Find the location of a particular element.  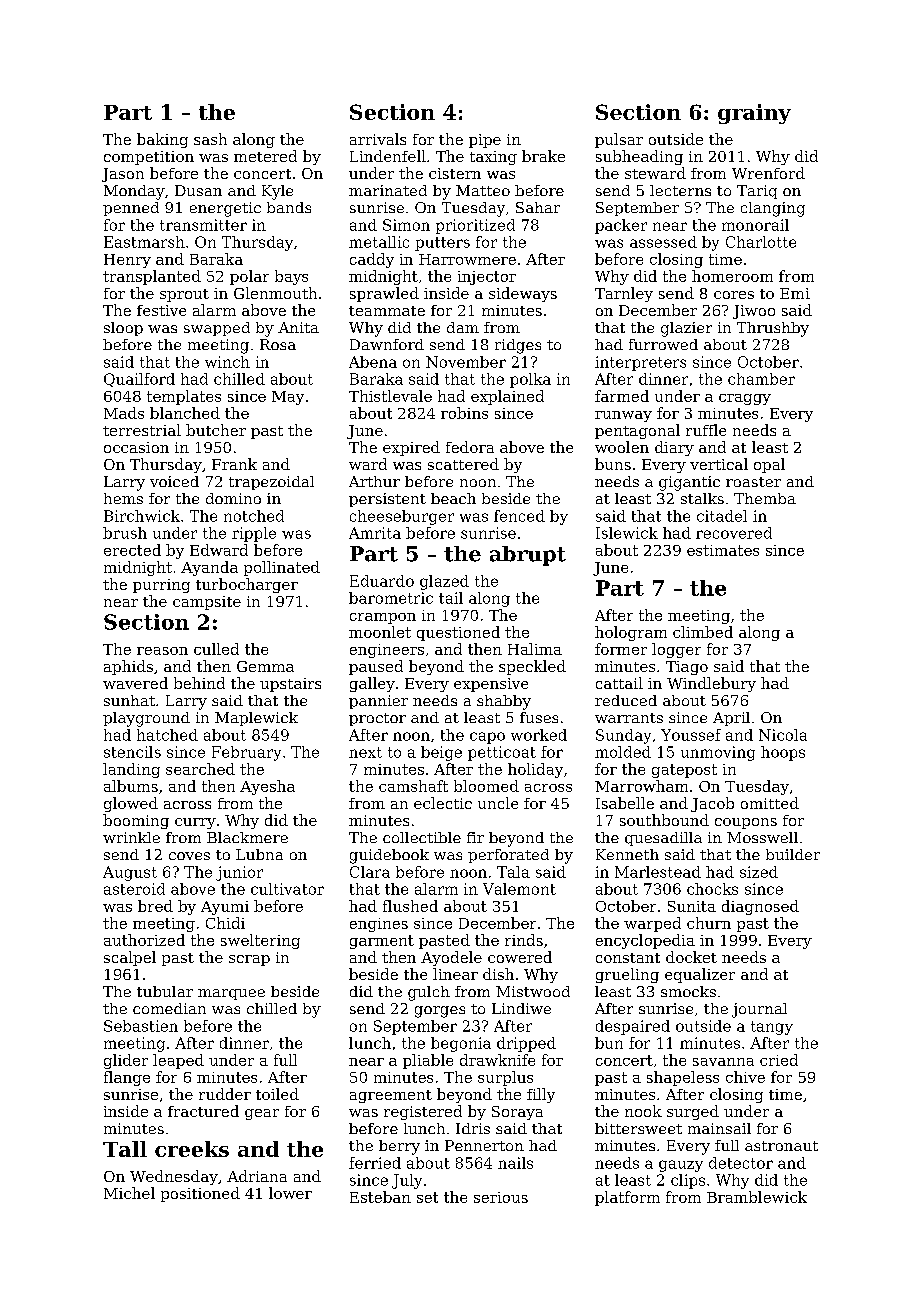

creeks is located at coordinates (192, 1149).
